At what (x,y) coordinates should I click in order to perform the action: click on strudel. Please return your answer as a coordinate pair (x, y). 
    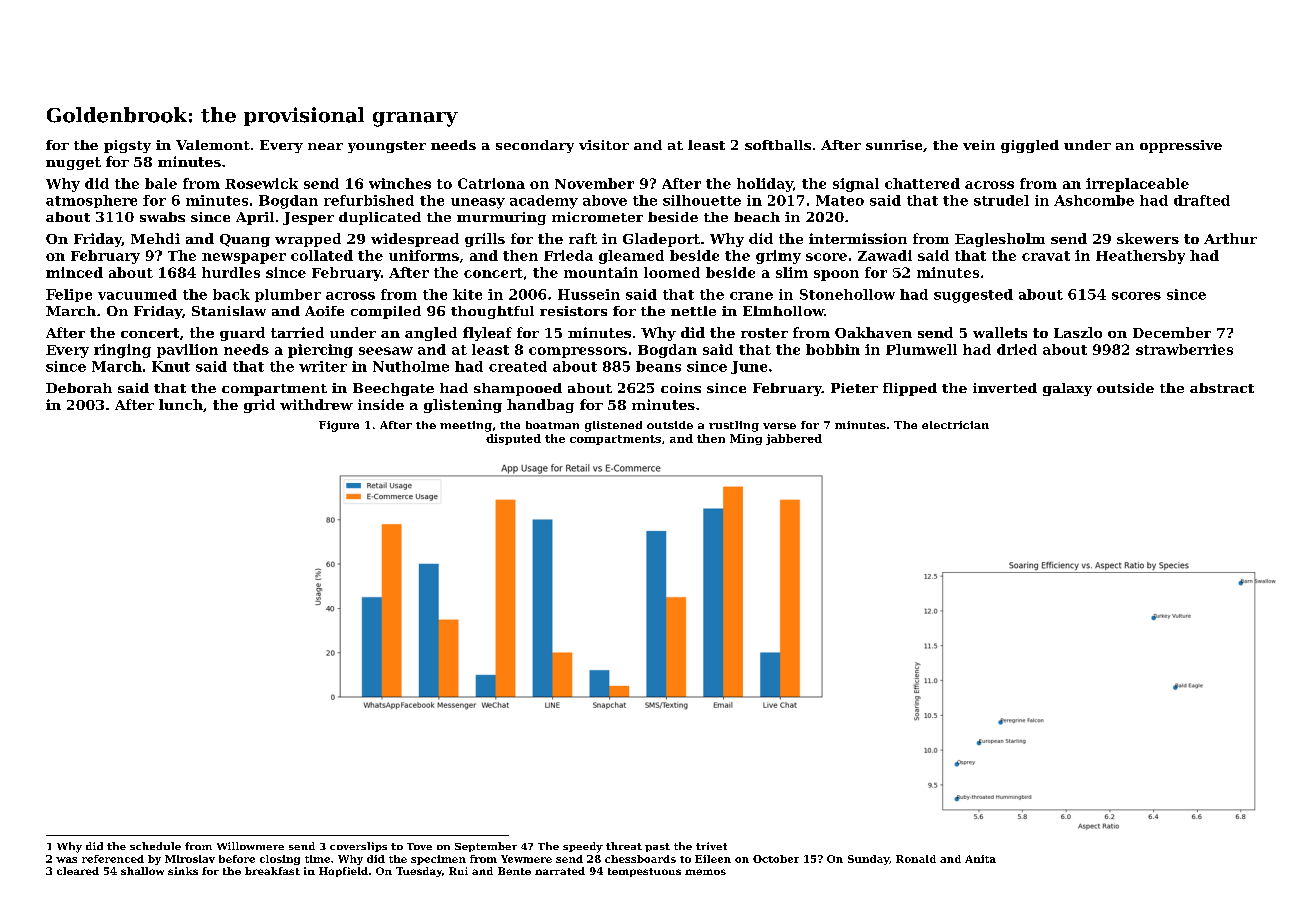
    Looking at the image, I should click on (1001, 200).
